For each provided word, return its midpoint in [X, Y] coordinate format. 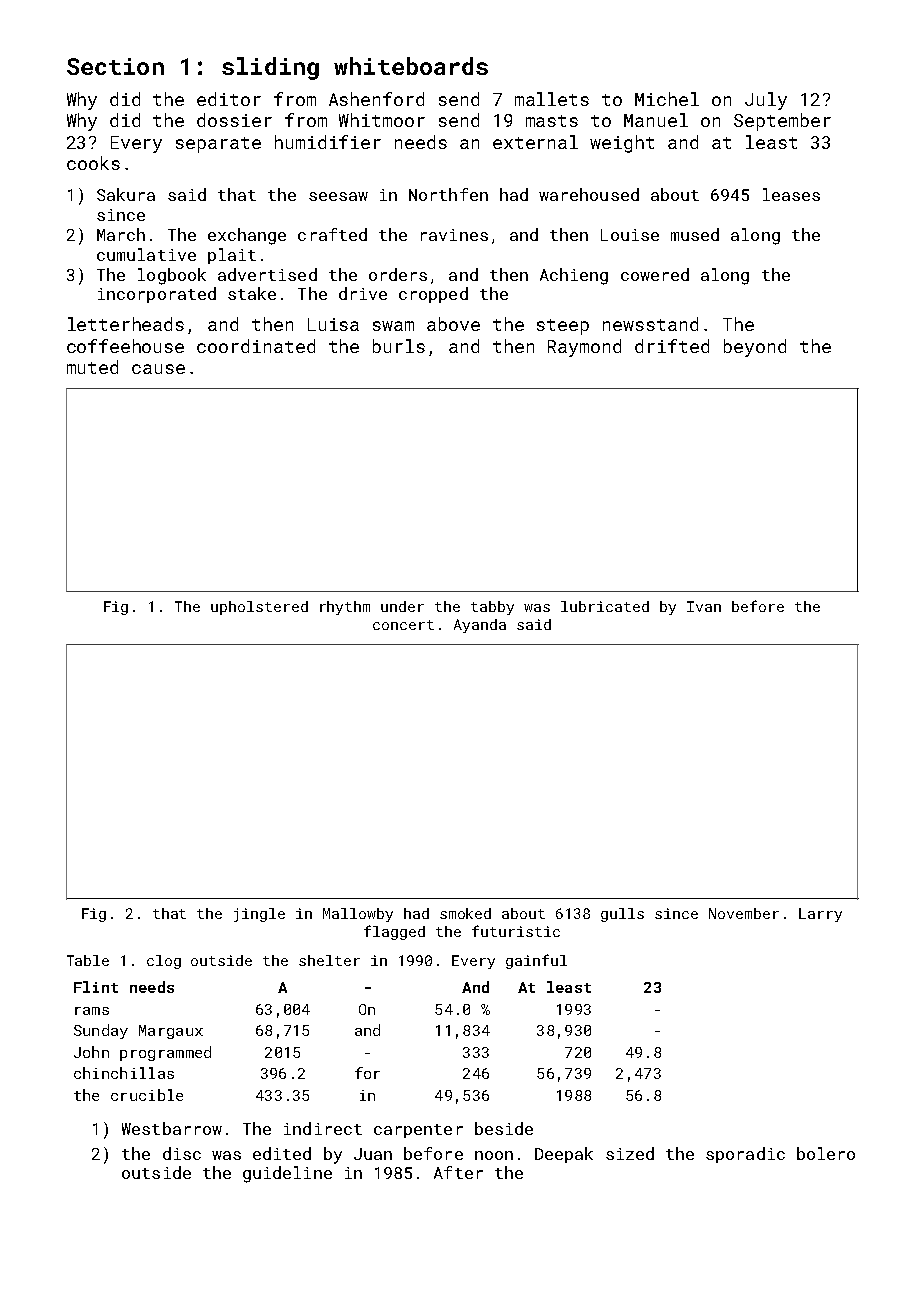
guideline [287, 1174]
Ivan [704, 606]
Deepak [564, 1155]
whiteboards [411, 66]
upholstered [259, 608]
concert [403, 625]
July [766, 101]
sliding [270, 68]
